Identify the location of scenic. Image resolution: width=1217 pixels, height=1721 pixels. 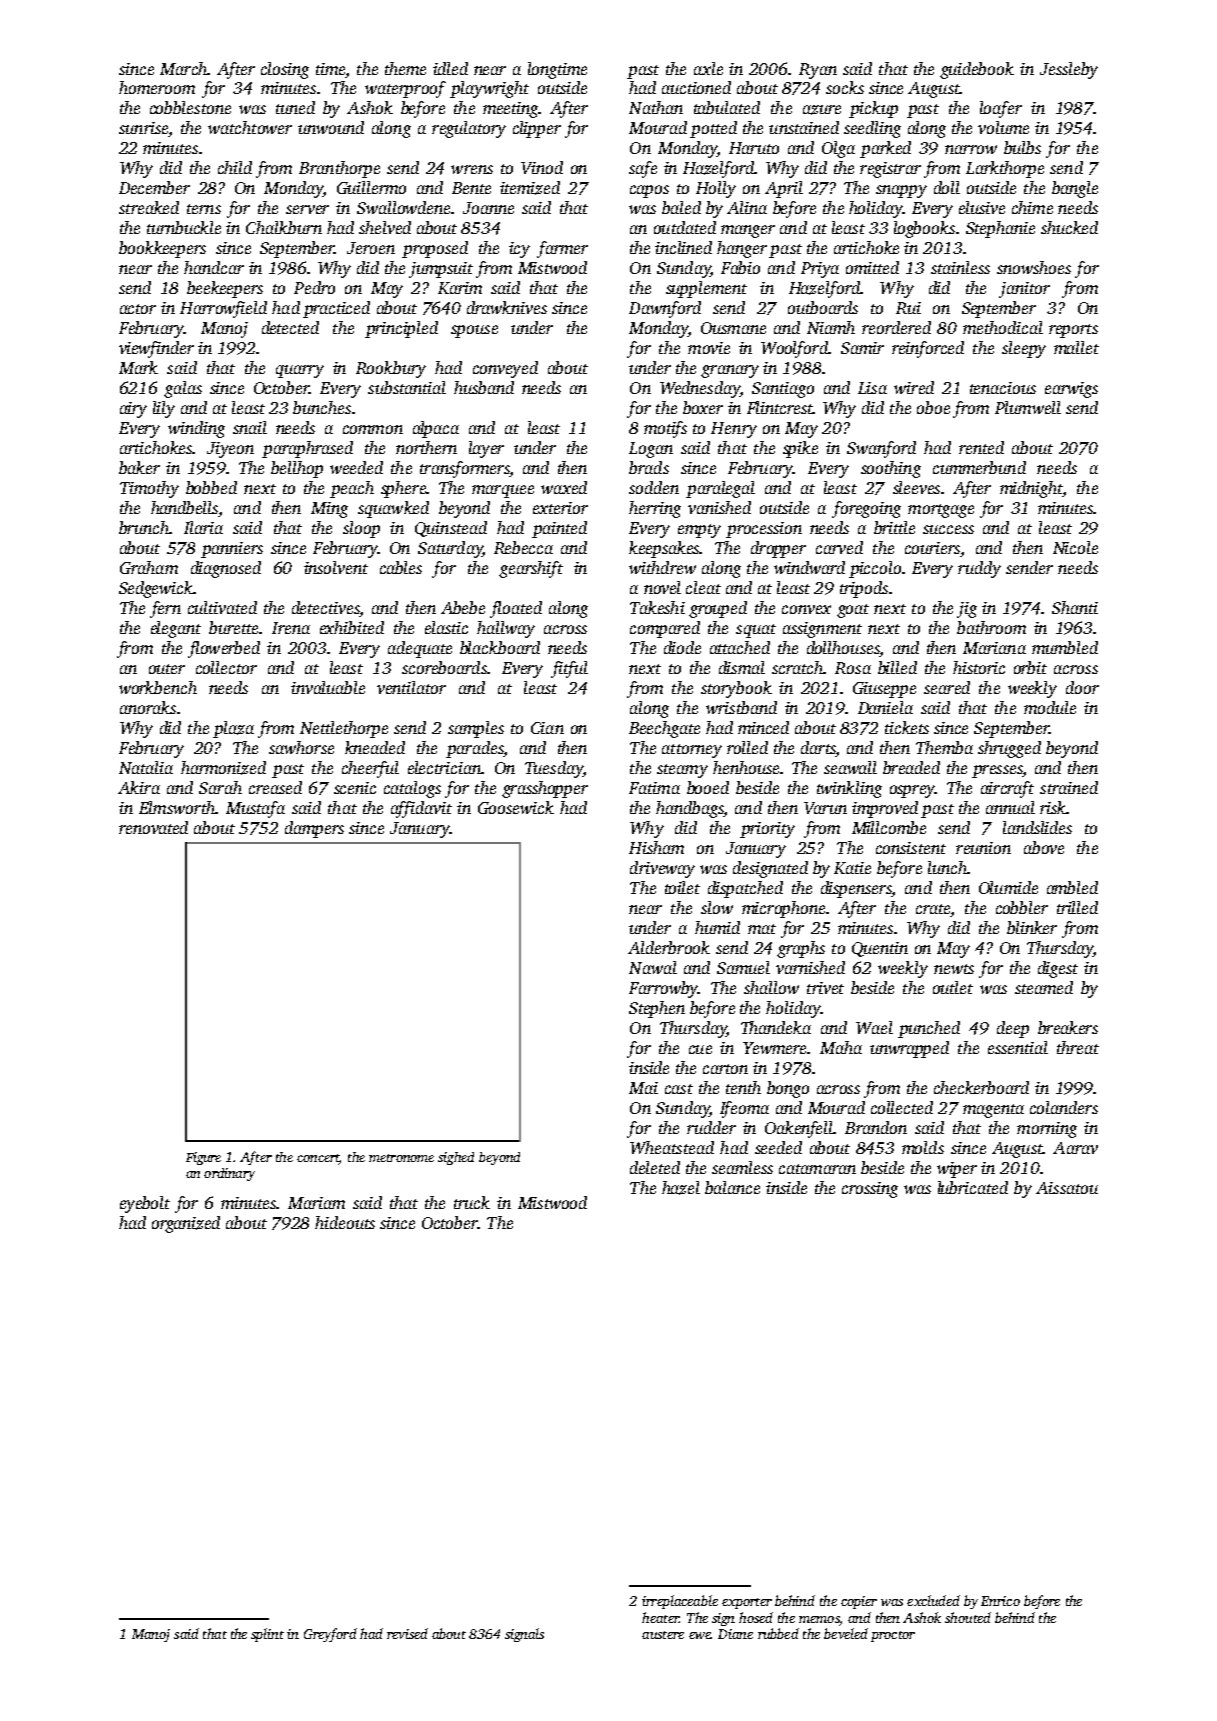
(355, 788).
